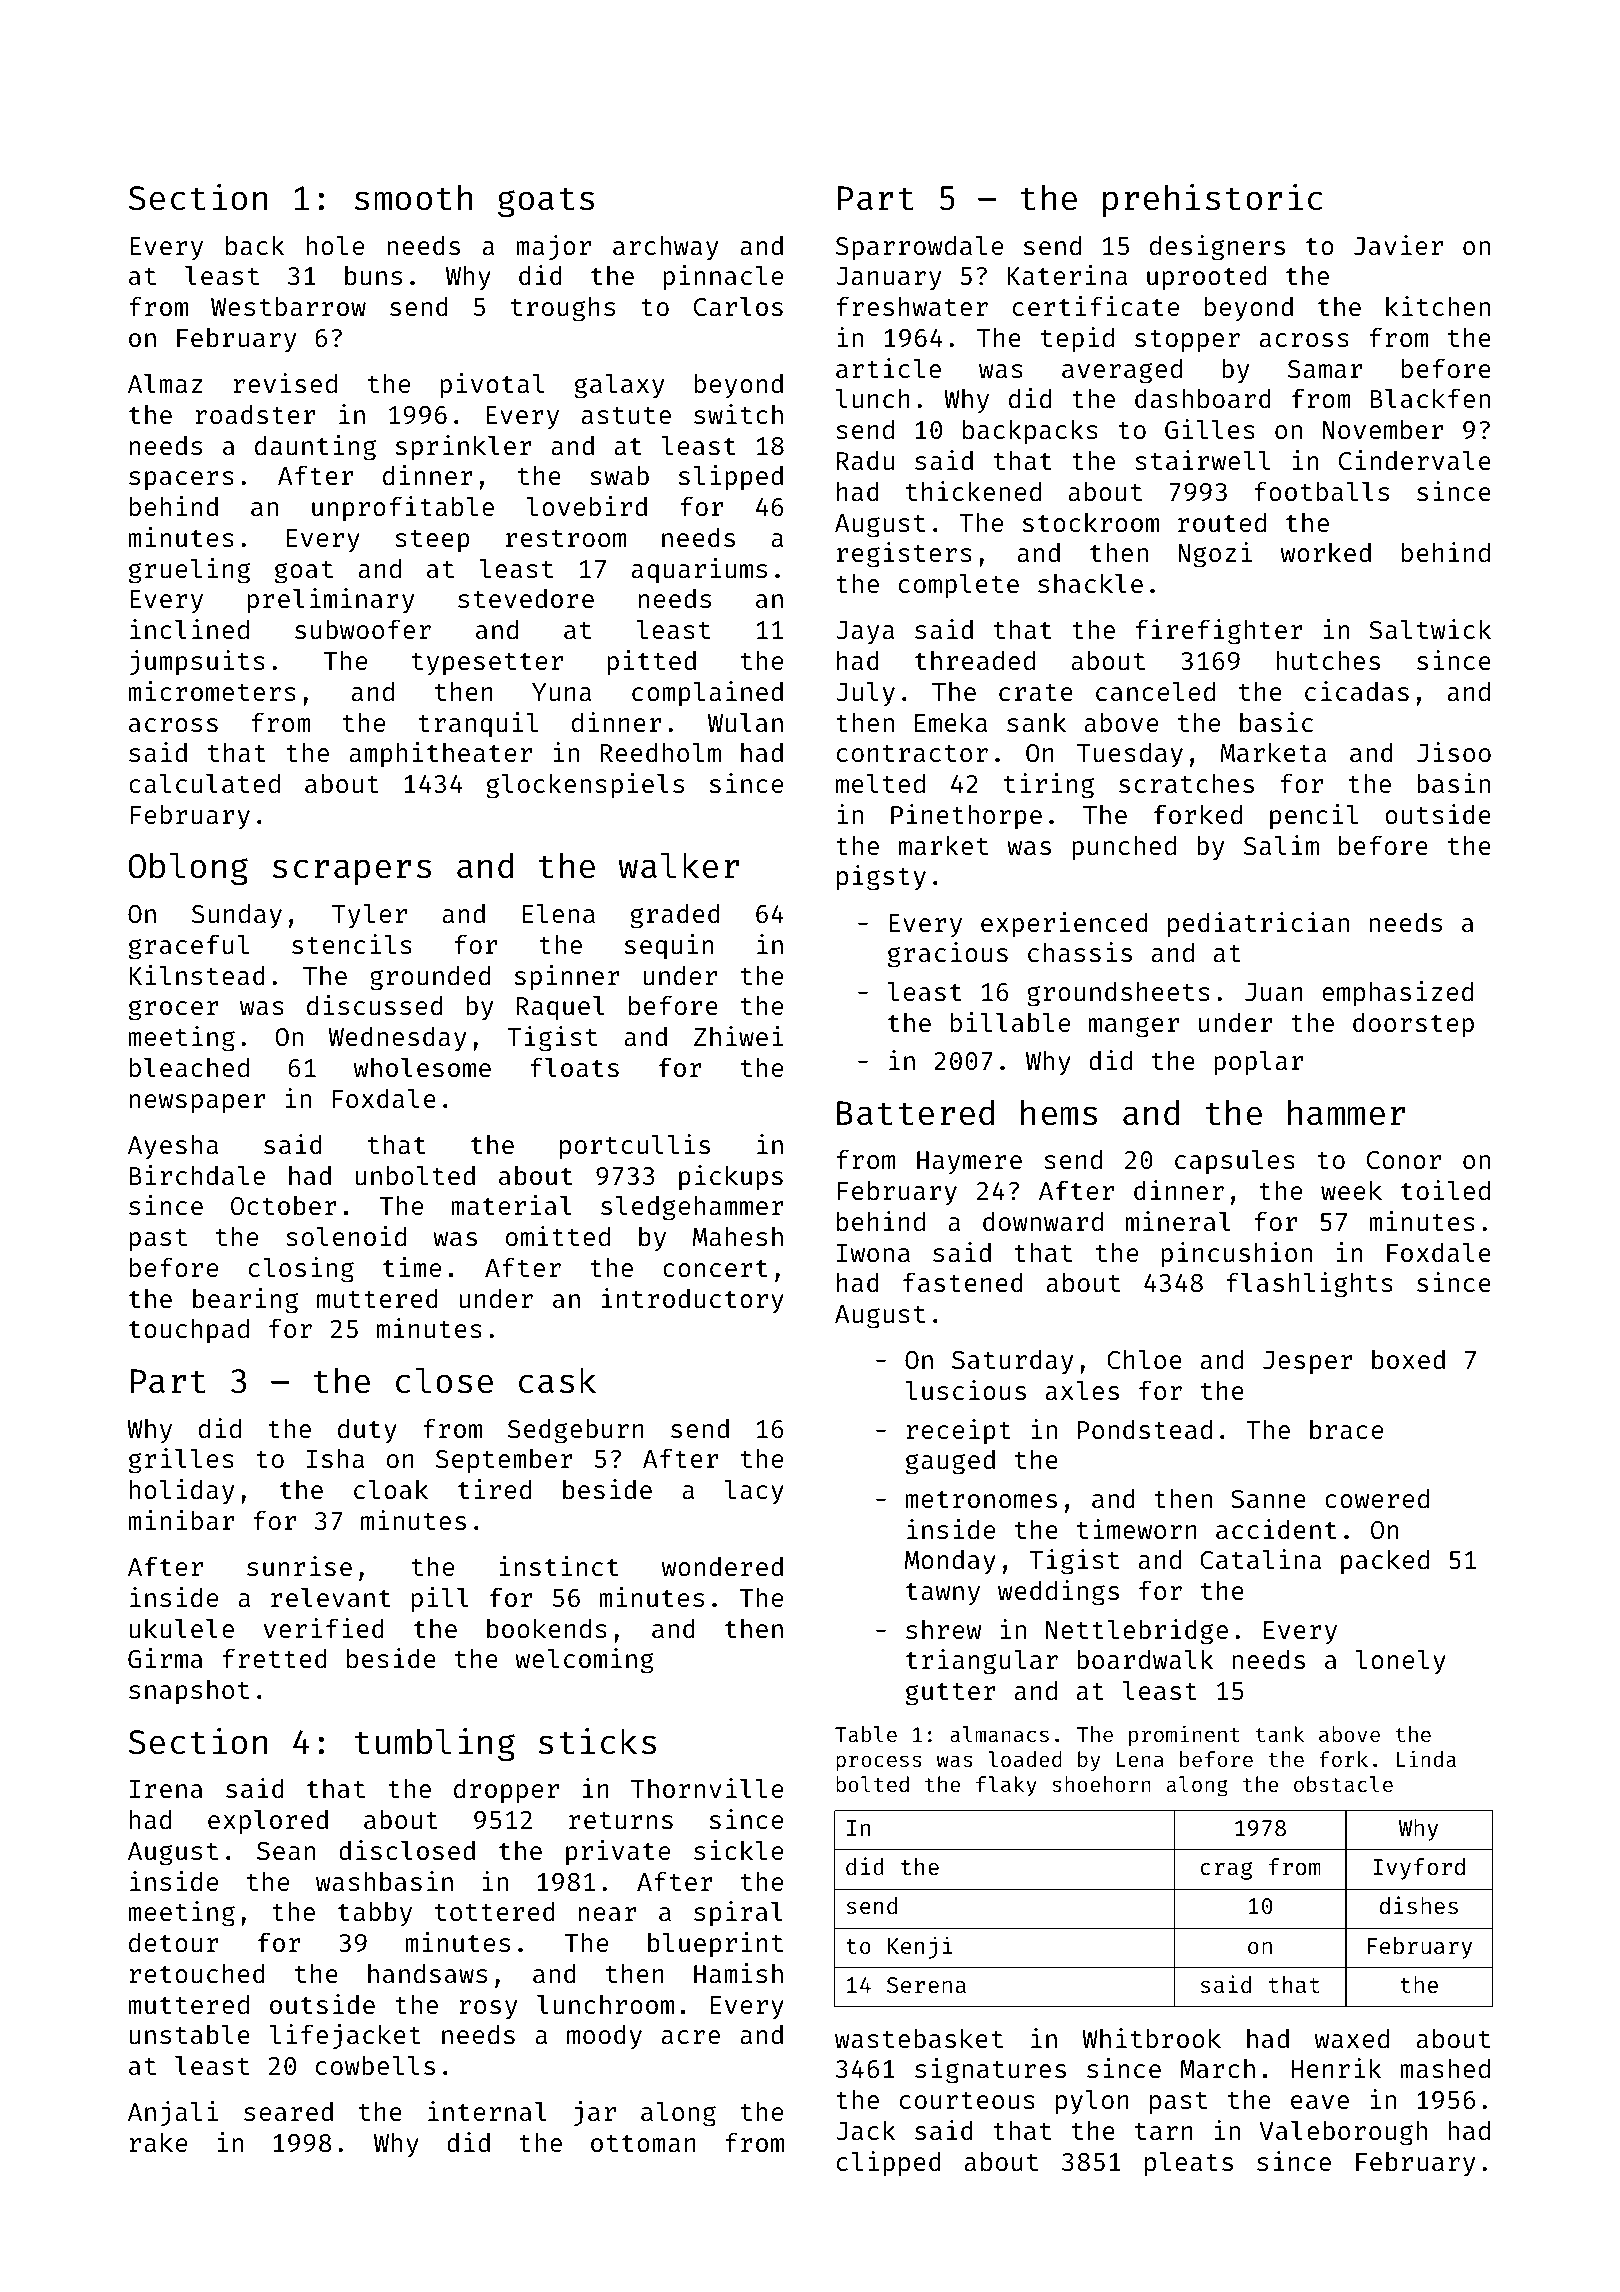 The width and height of the document is (1620, 2292). What do you see at coordinates (584, 1661) in the document?
I see `welcoming` at bounding box center [584, 1661].
